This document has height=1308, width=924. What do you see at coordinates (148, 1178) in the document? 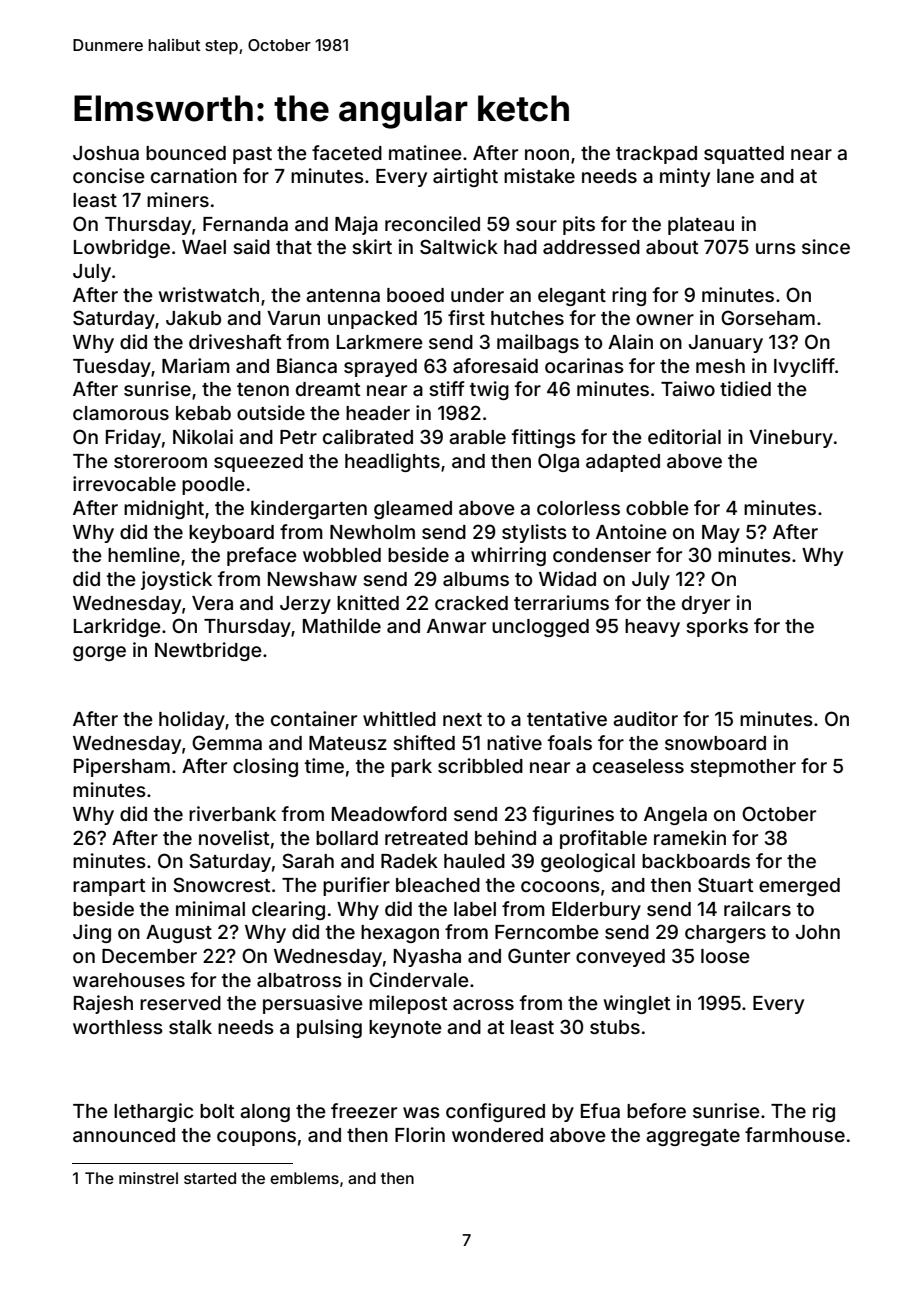
I see `minstrel` at bounding box center [148, 1178].
